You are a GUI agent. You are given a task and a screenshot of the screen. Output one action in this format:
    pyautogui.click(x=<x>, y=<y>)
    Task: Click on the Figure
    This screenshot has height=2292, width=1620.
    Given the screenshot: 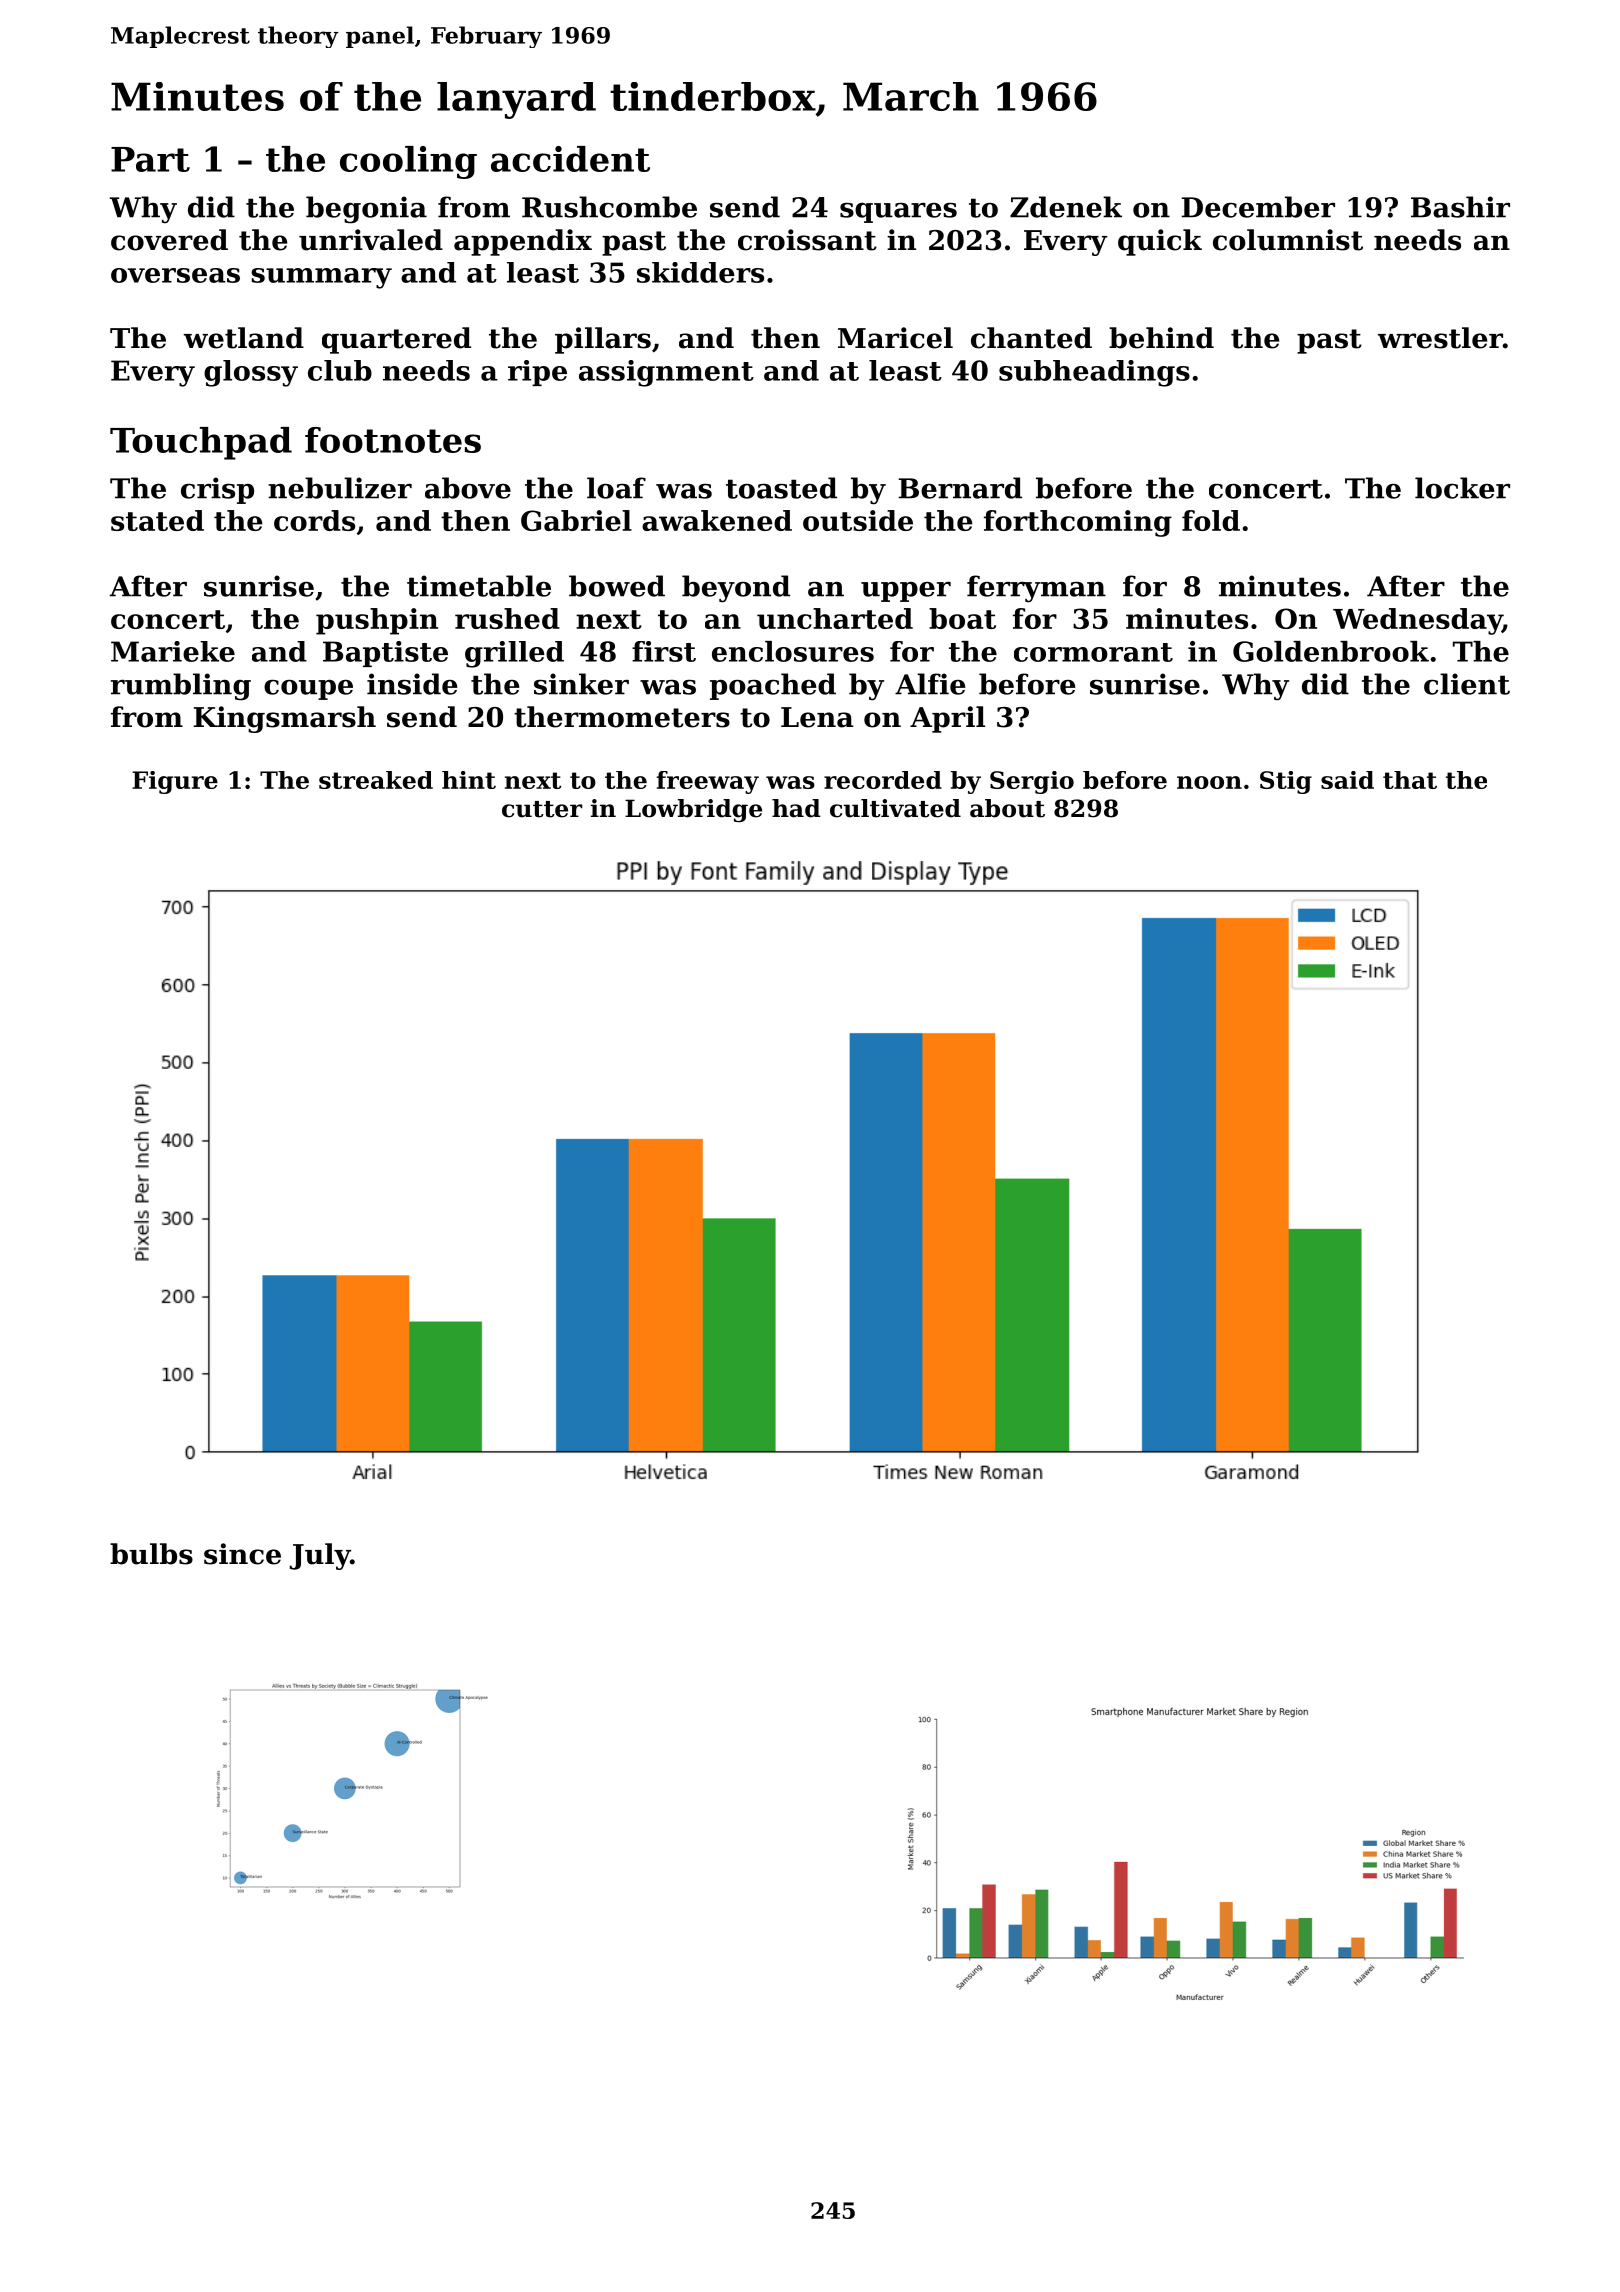 What is the action you would take?
    pyautogui.click(x=175, y=782)
